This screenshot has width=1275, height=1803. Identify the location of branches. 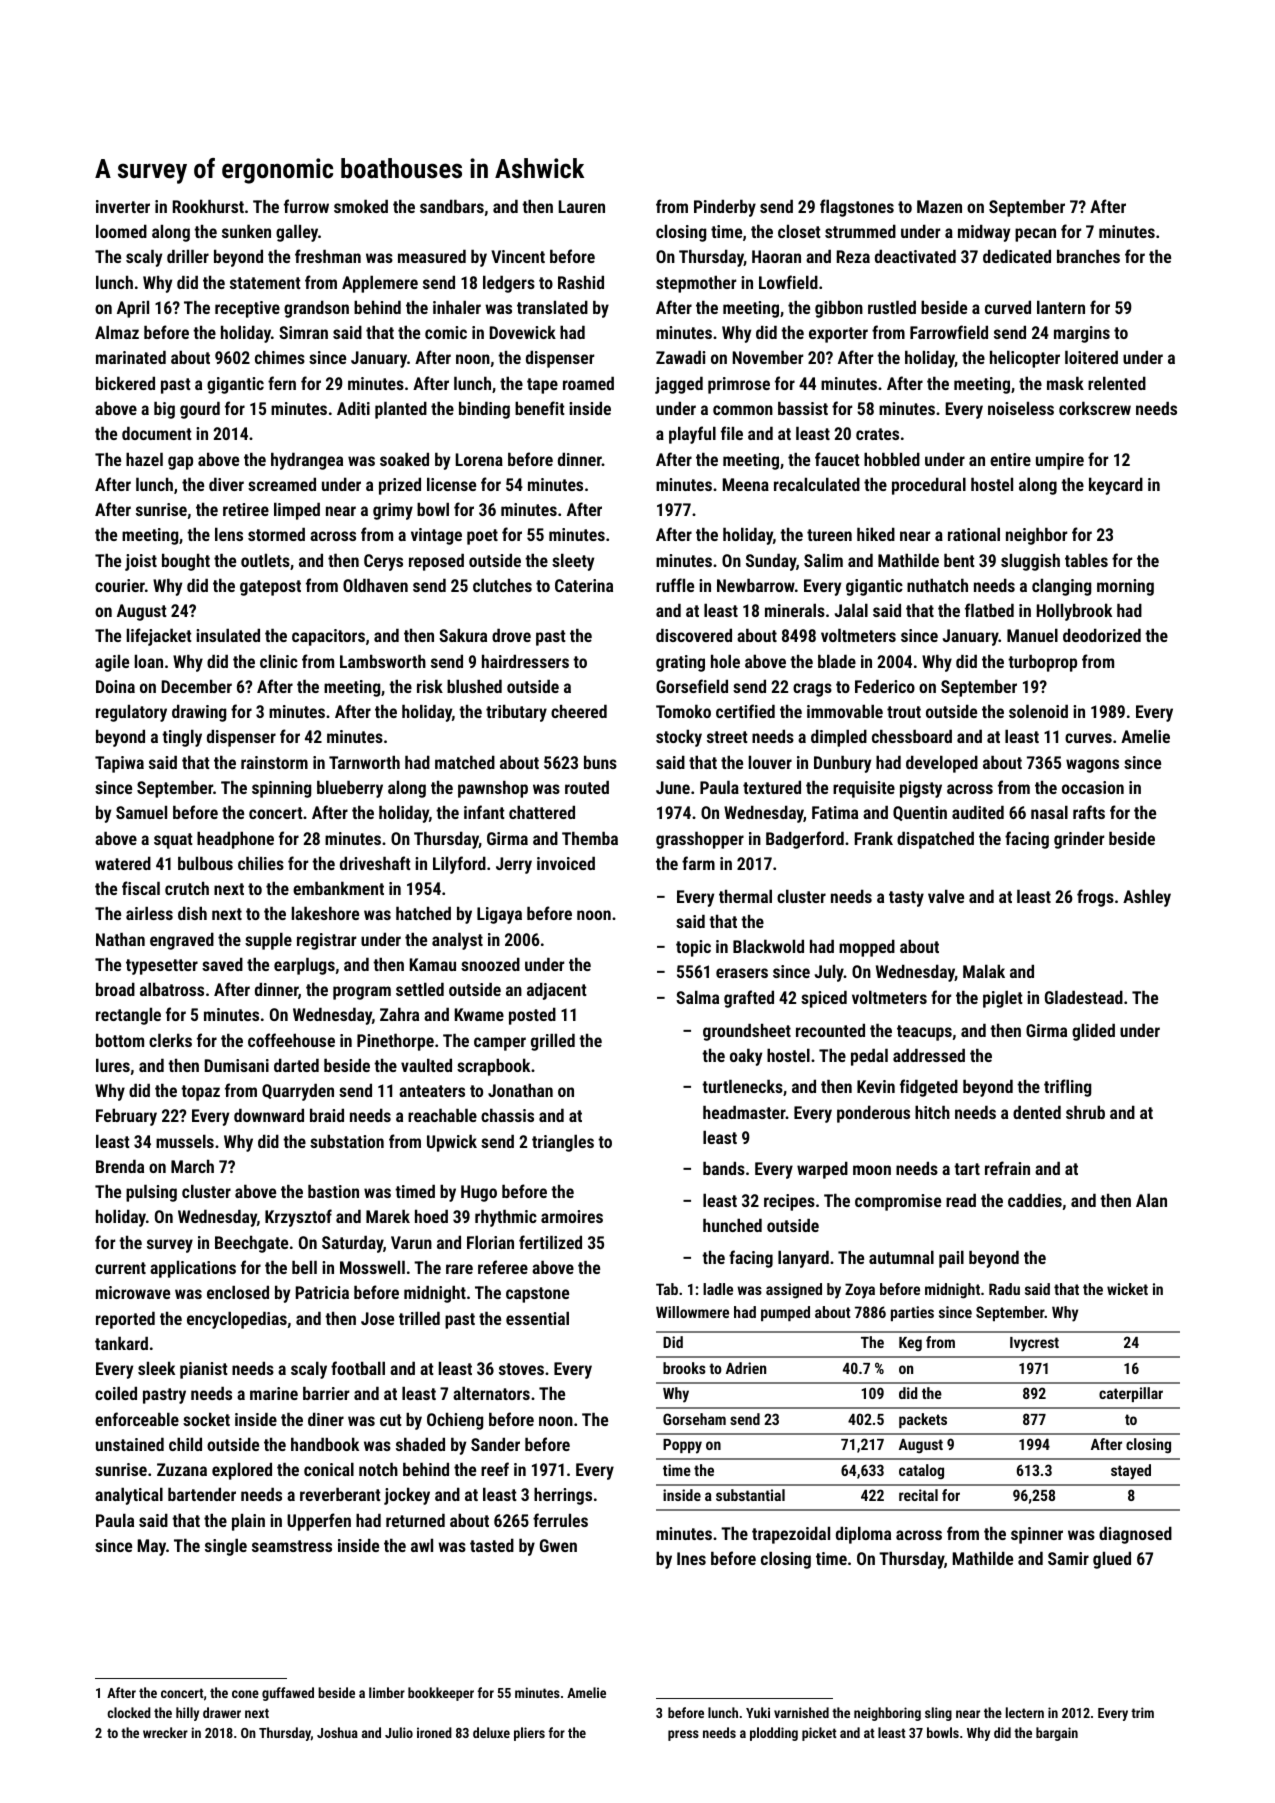
(1088, 256).
